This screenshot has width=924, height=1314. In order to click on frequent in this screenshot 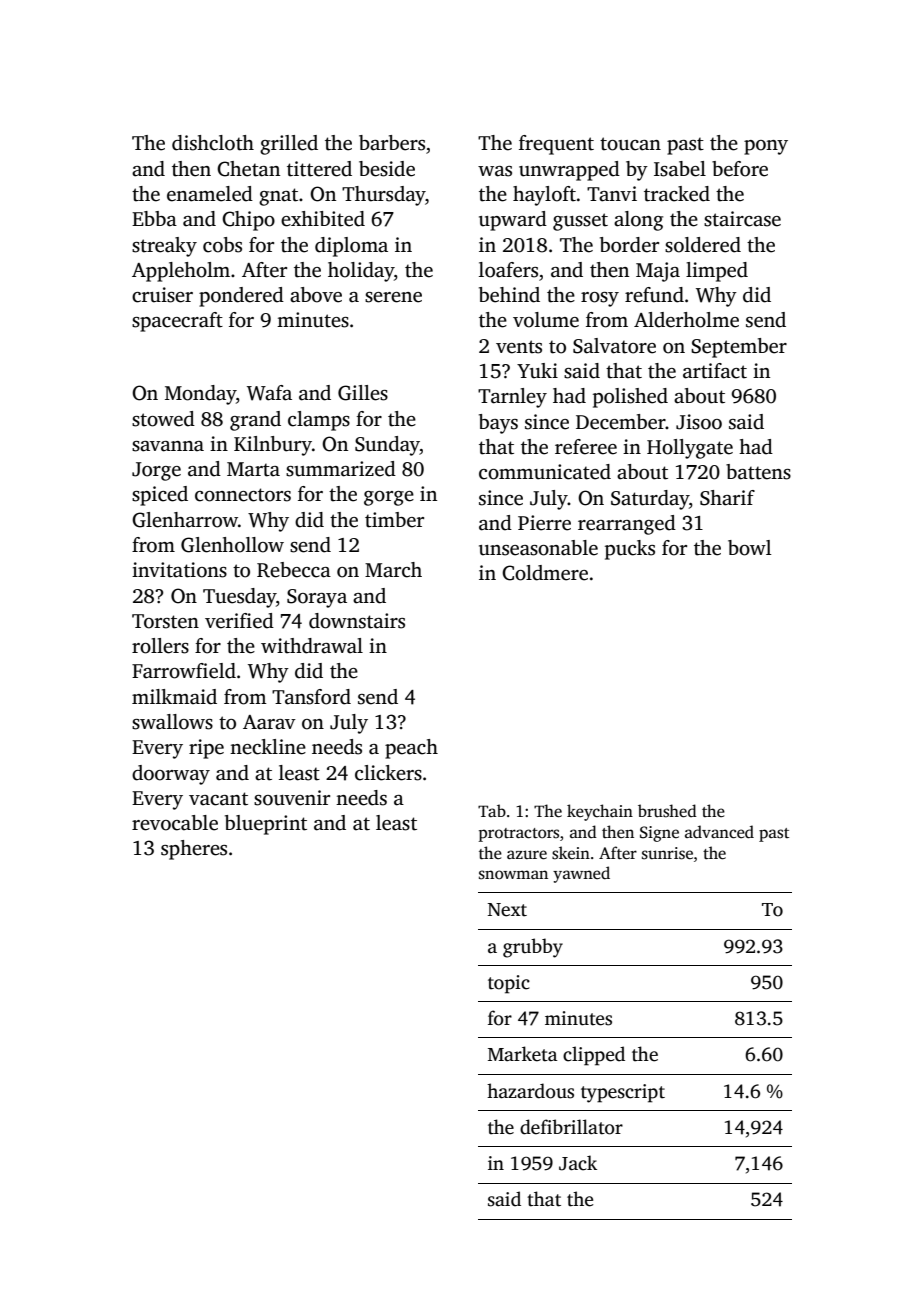, I will do `click(556, 145)`.
